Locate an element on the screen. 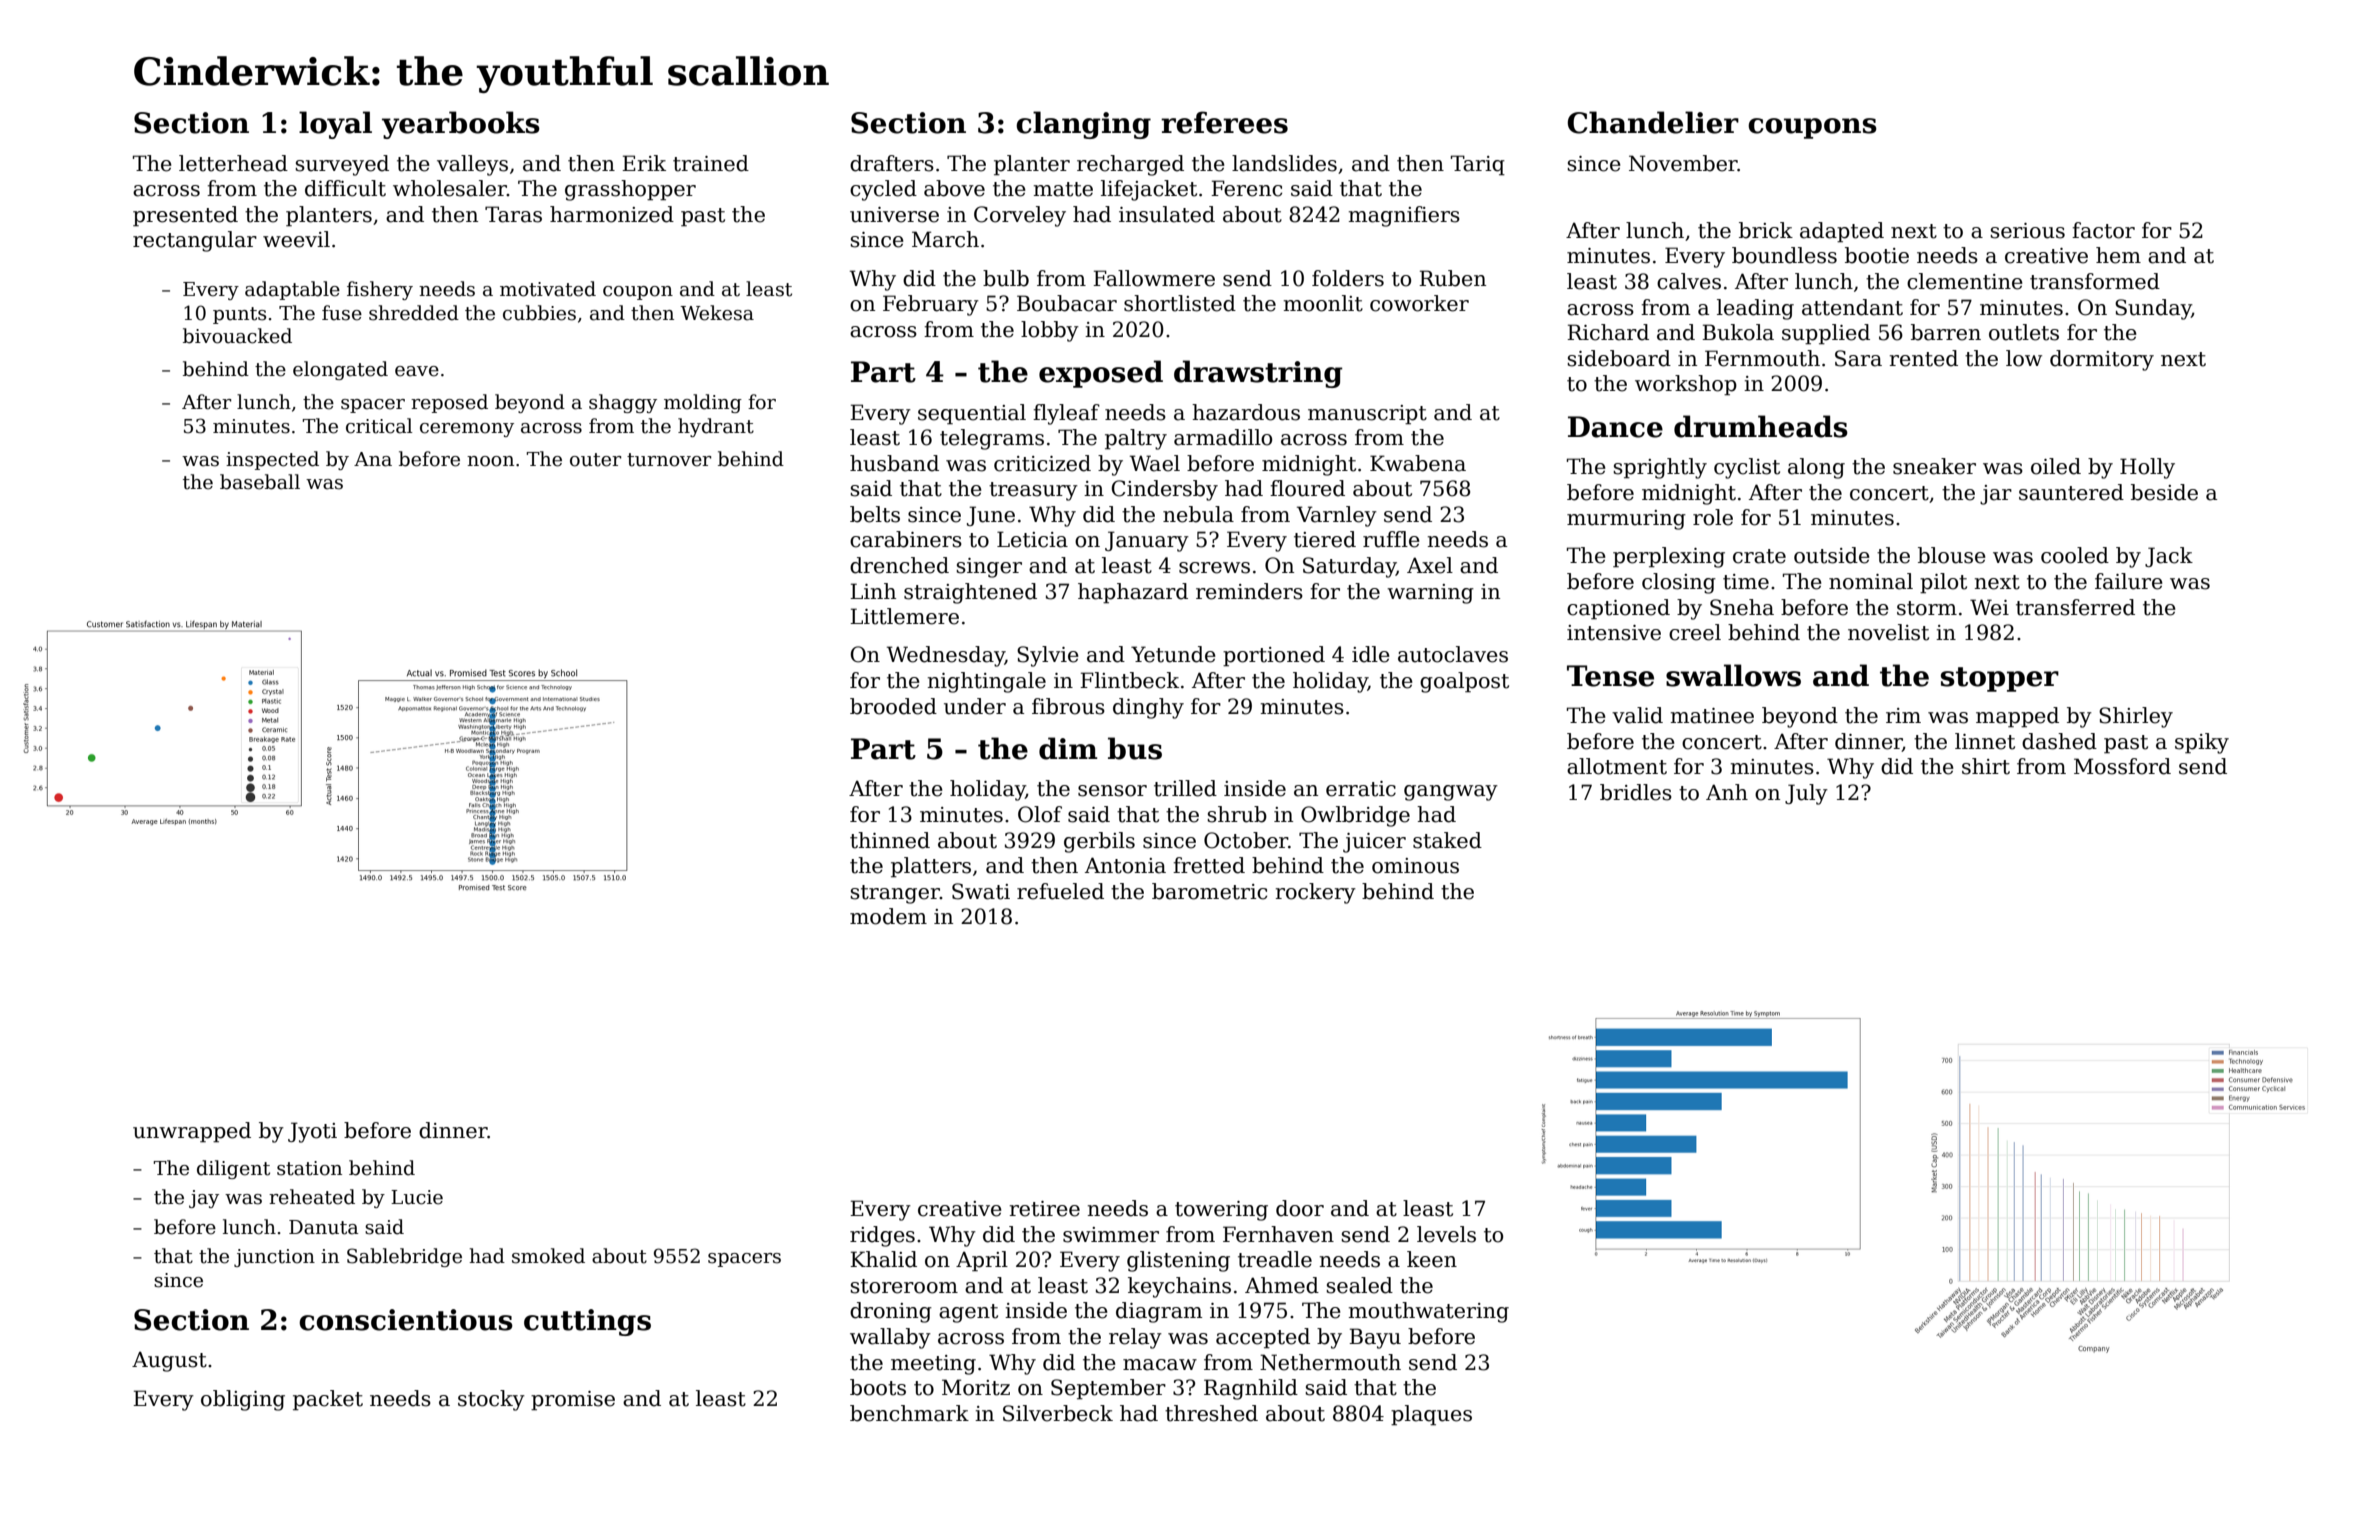 The image size is (2366, 1531). barometric is located at coordinates (1209, 891).
